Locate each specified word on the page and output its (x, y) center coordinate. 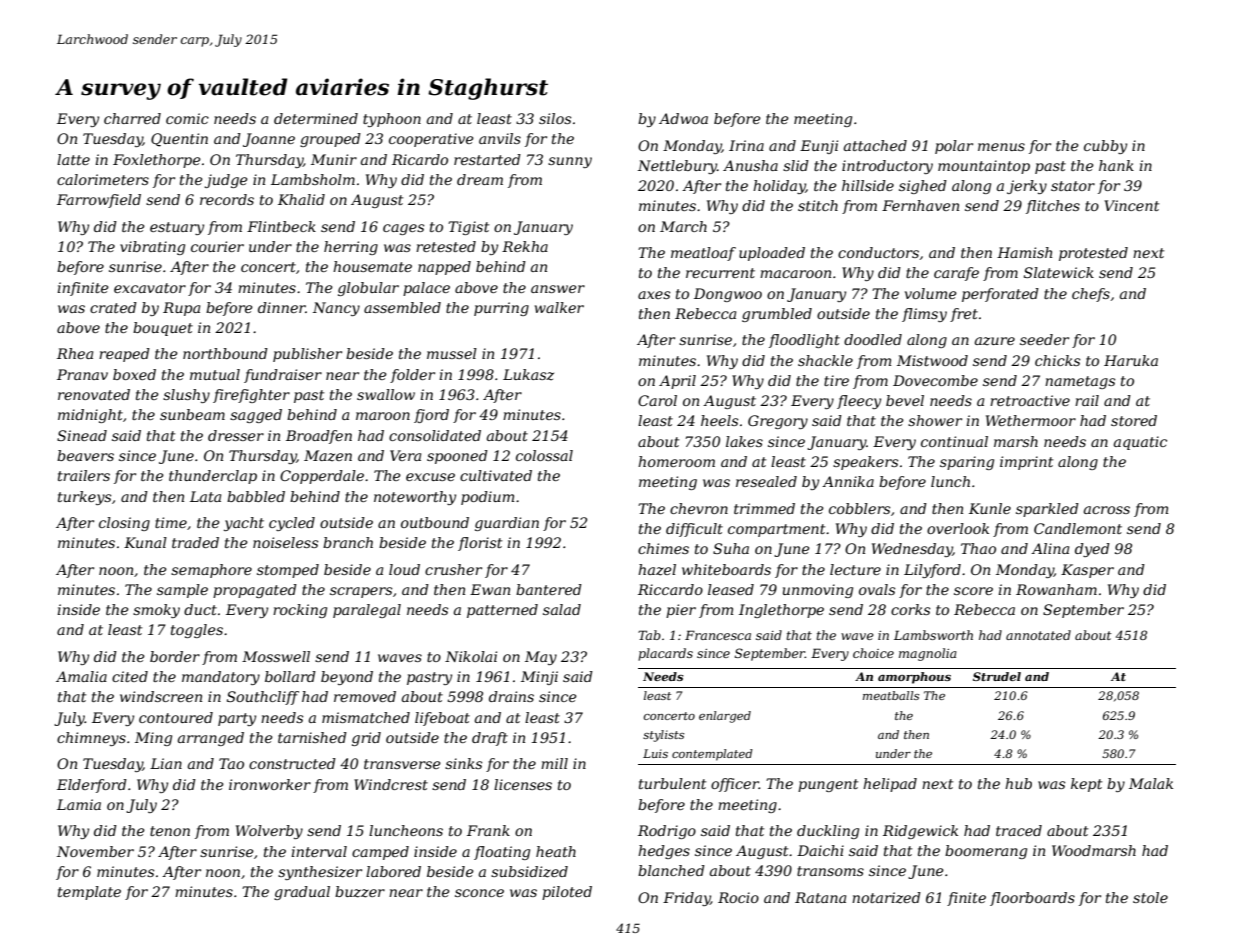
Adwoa (683, 118)
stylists (663, 736)
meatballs (891, 695)
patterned (502, 611)
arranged (211, 739)
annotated (1038, 635)
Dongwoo (728, 295)
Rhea (75, 353)
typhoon (392, 120)
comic (187, 118)
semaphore (211, 571)
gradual (302, 893)
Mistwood (932, 360)
